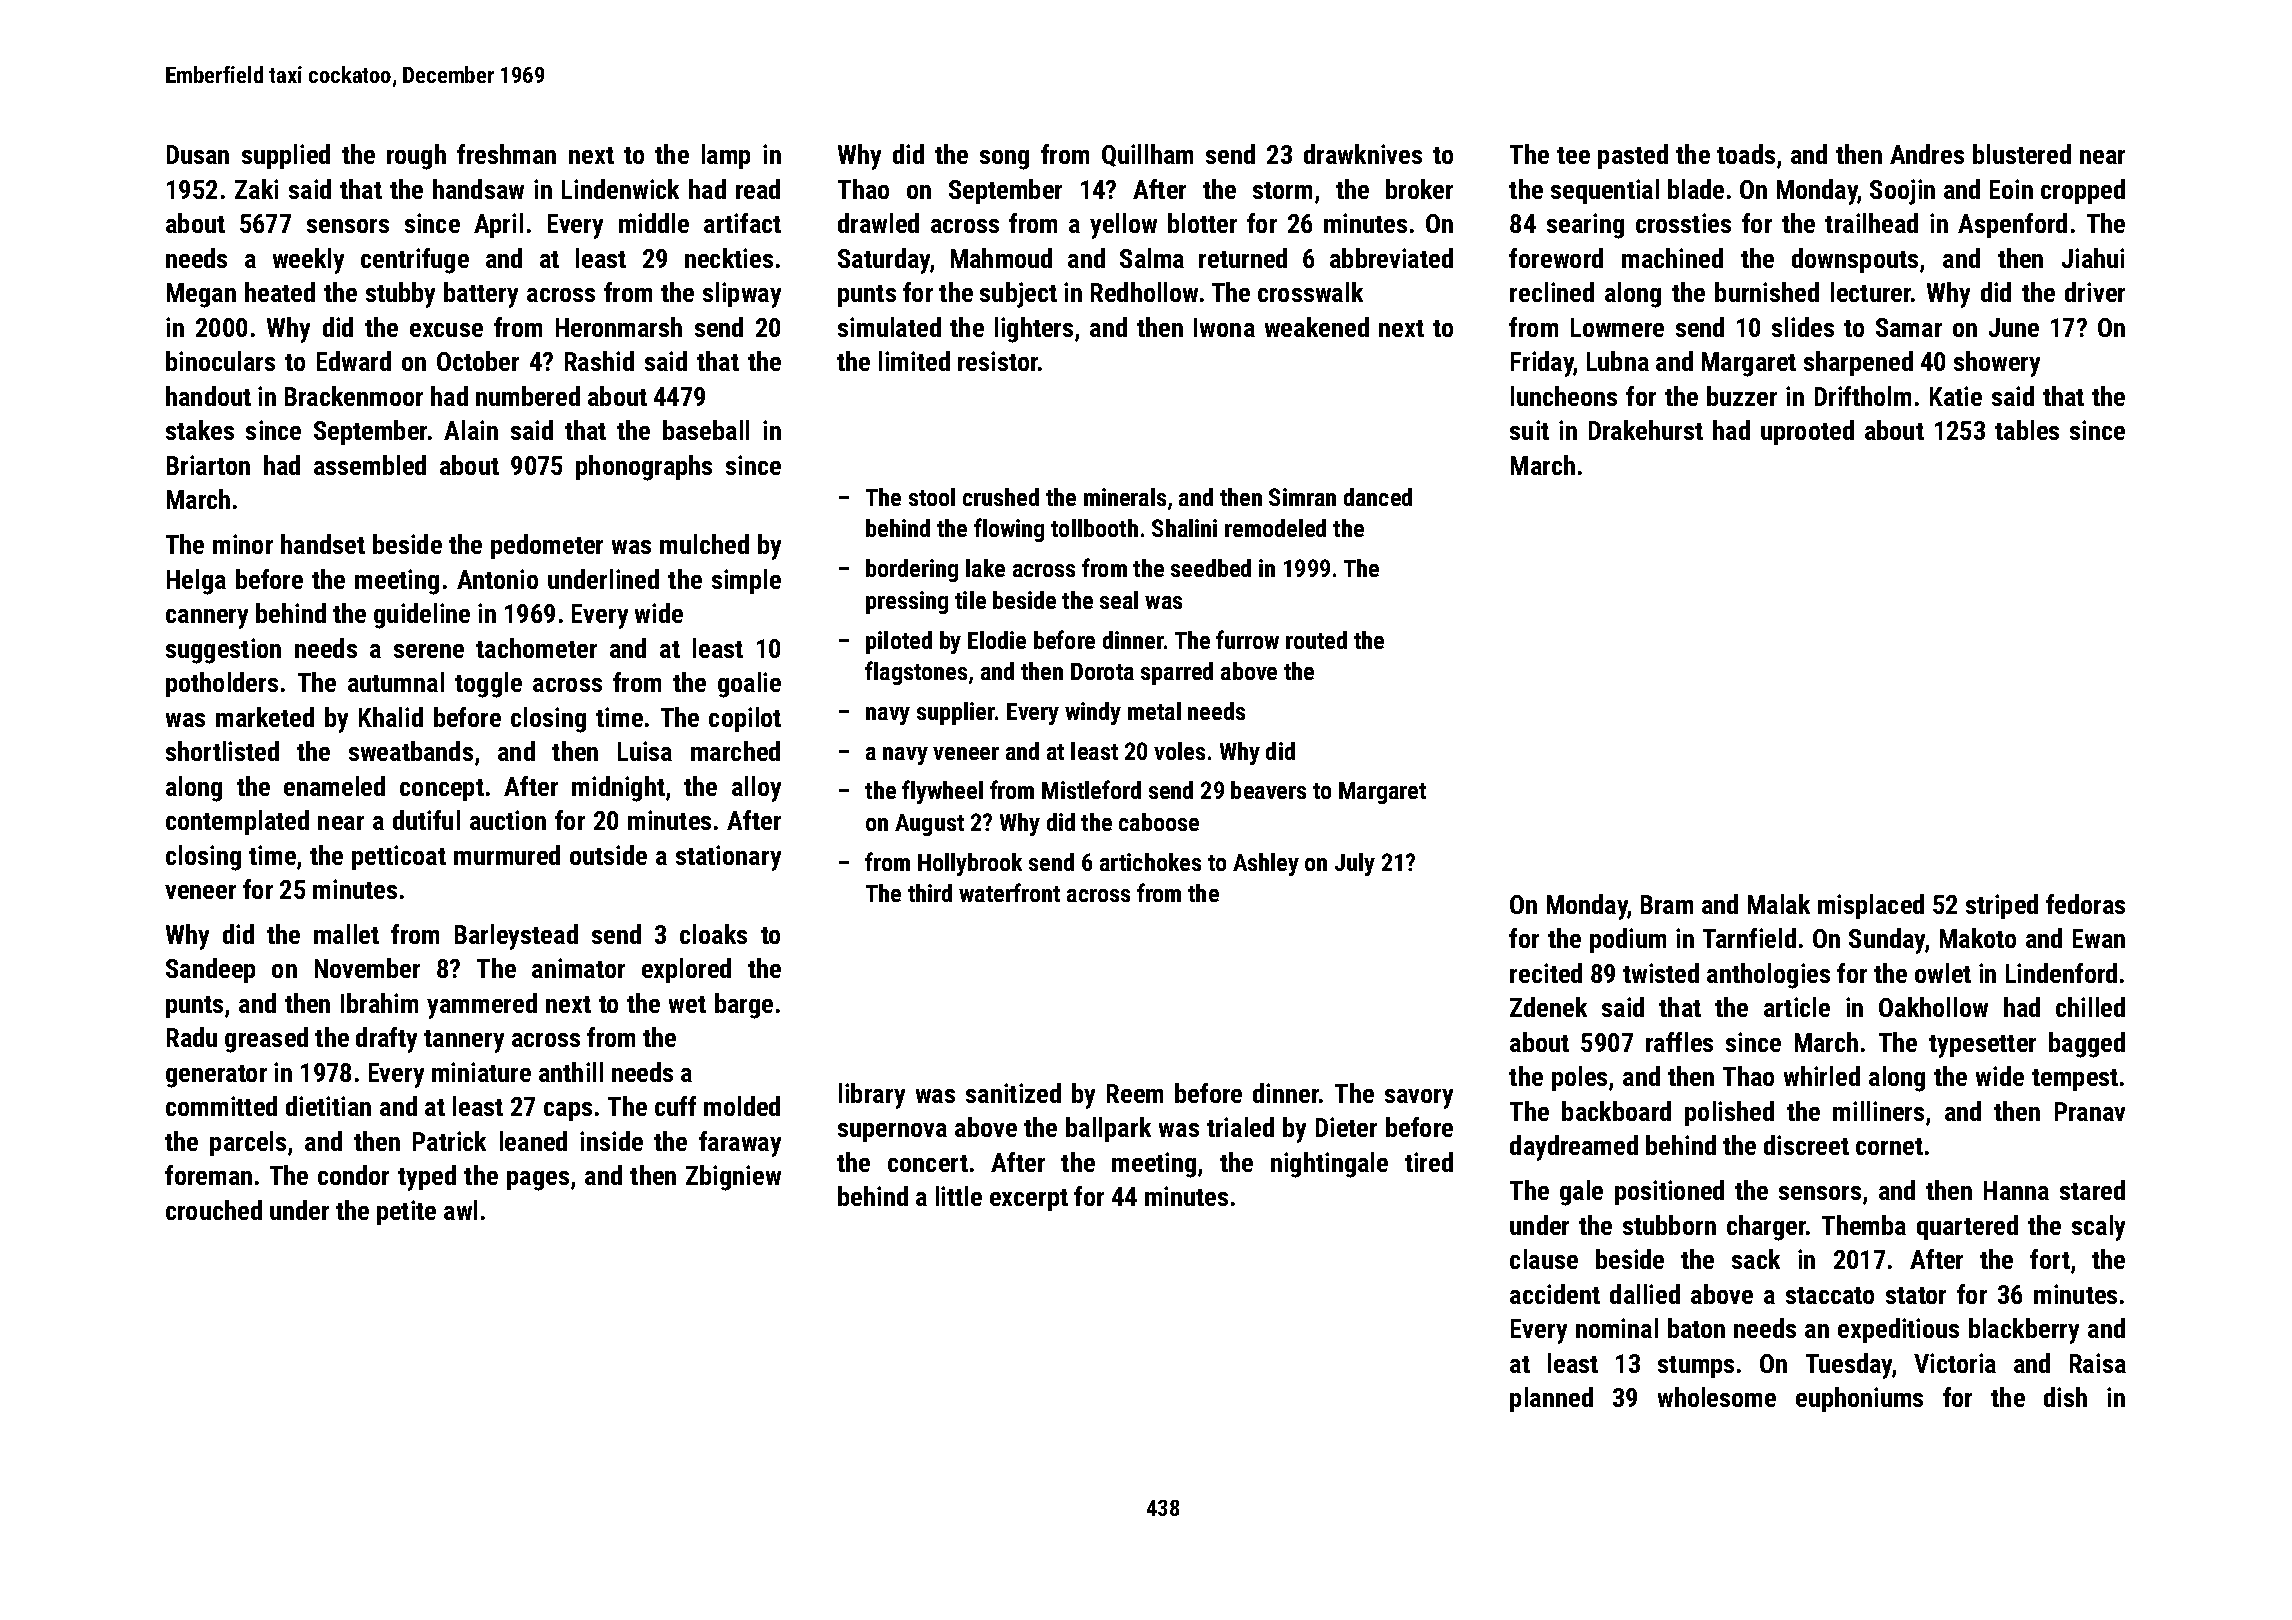  What do you see at coordinates (998, 361) in the page?
I see `resistor` at bounding box center [998, 361].
